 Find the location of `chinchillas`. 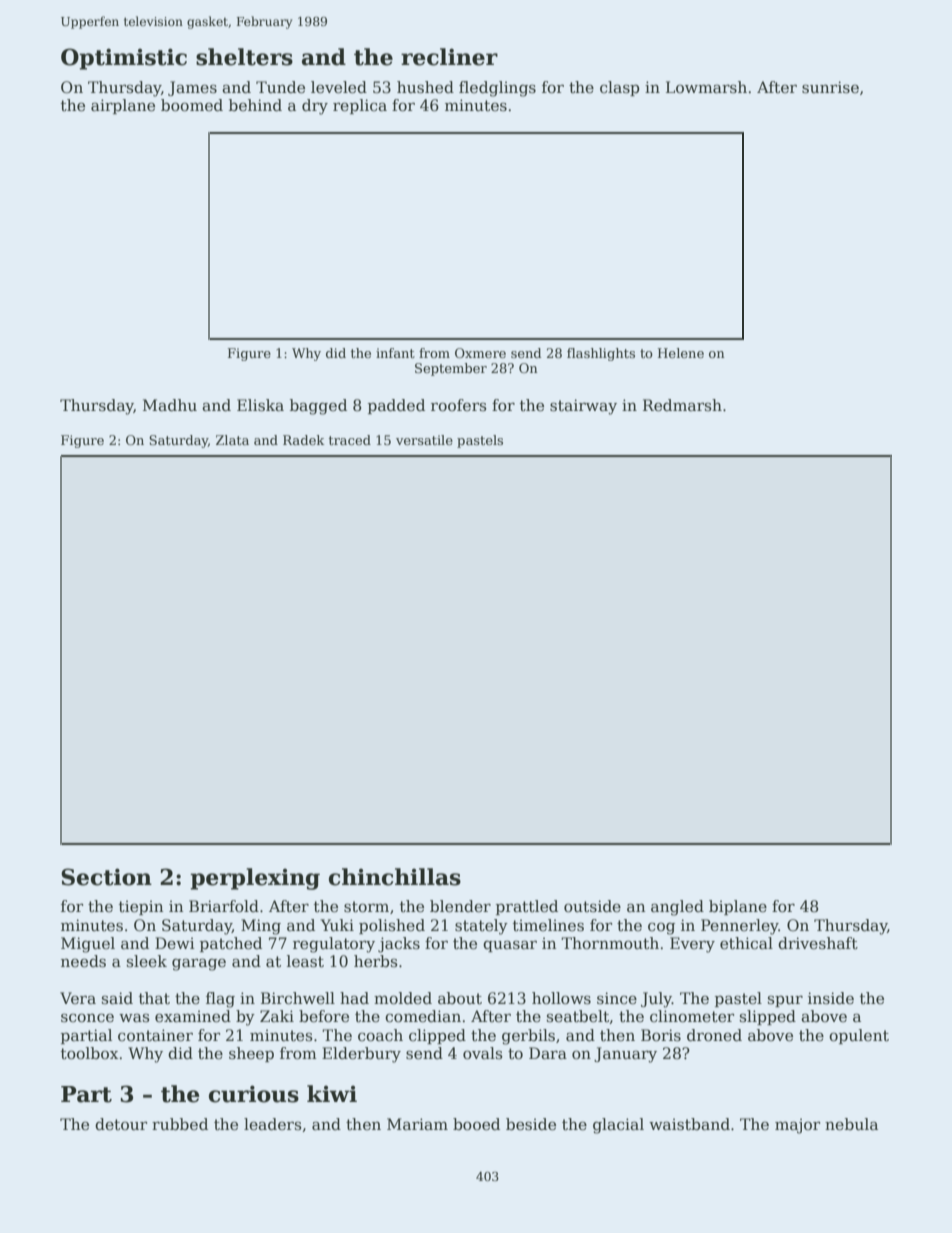

chinchillas is located at coordinates (395, 877).
